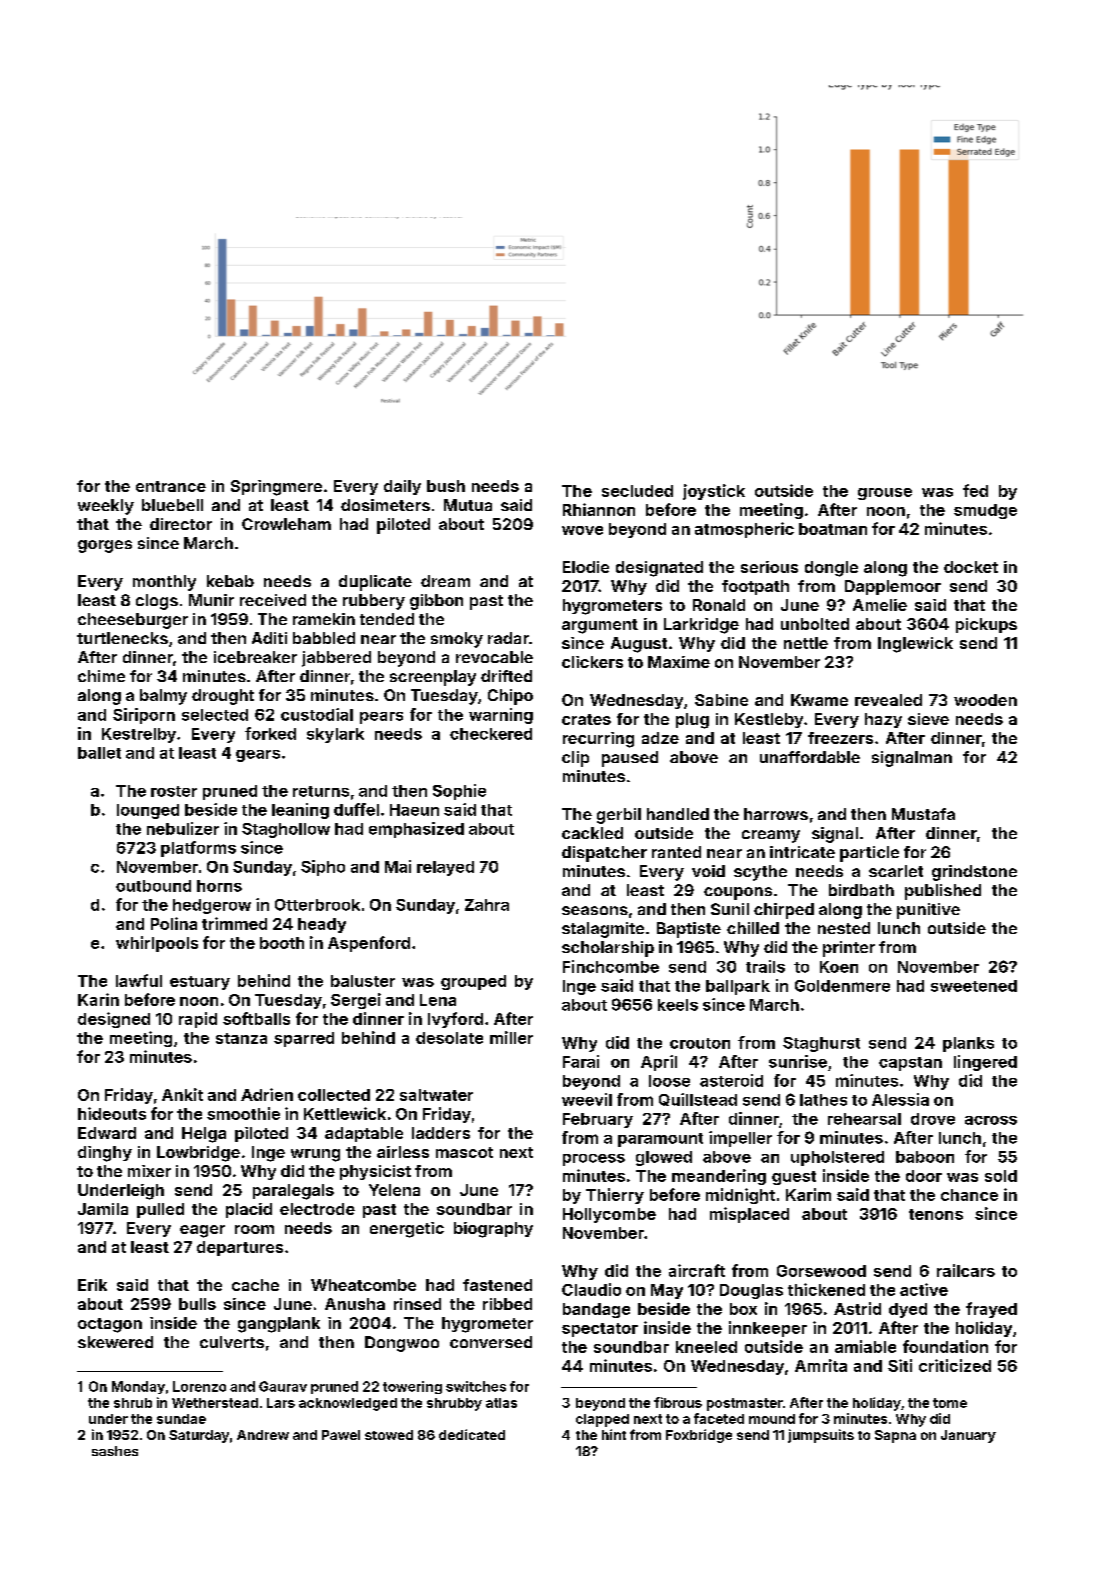 The image size is (1095, 1586). Describe the element at coordinates (659, 569) in the document. I see `designated` at that location.
